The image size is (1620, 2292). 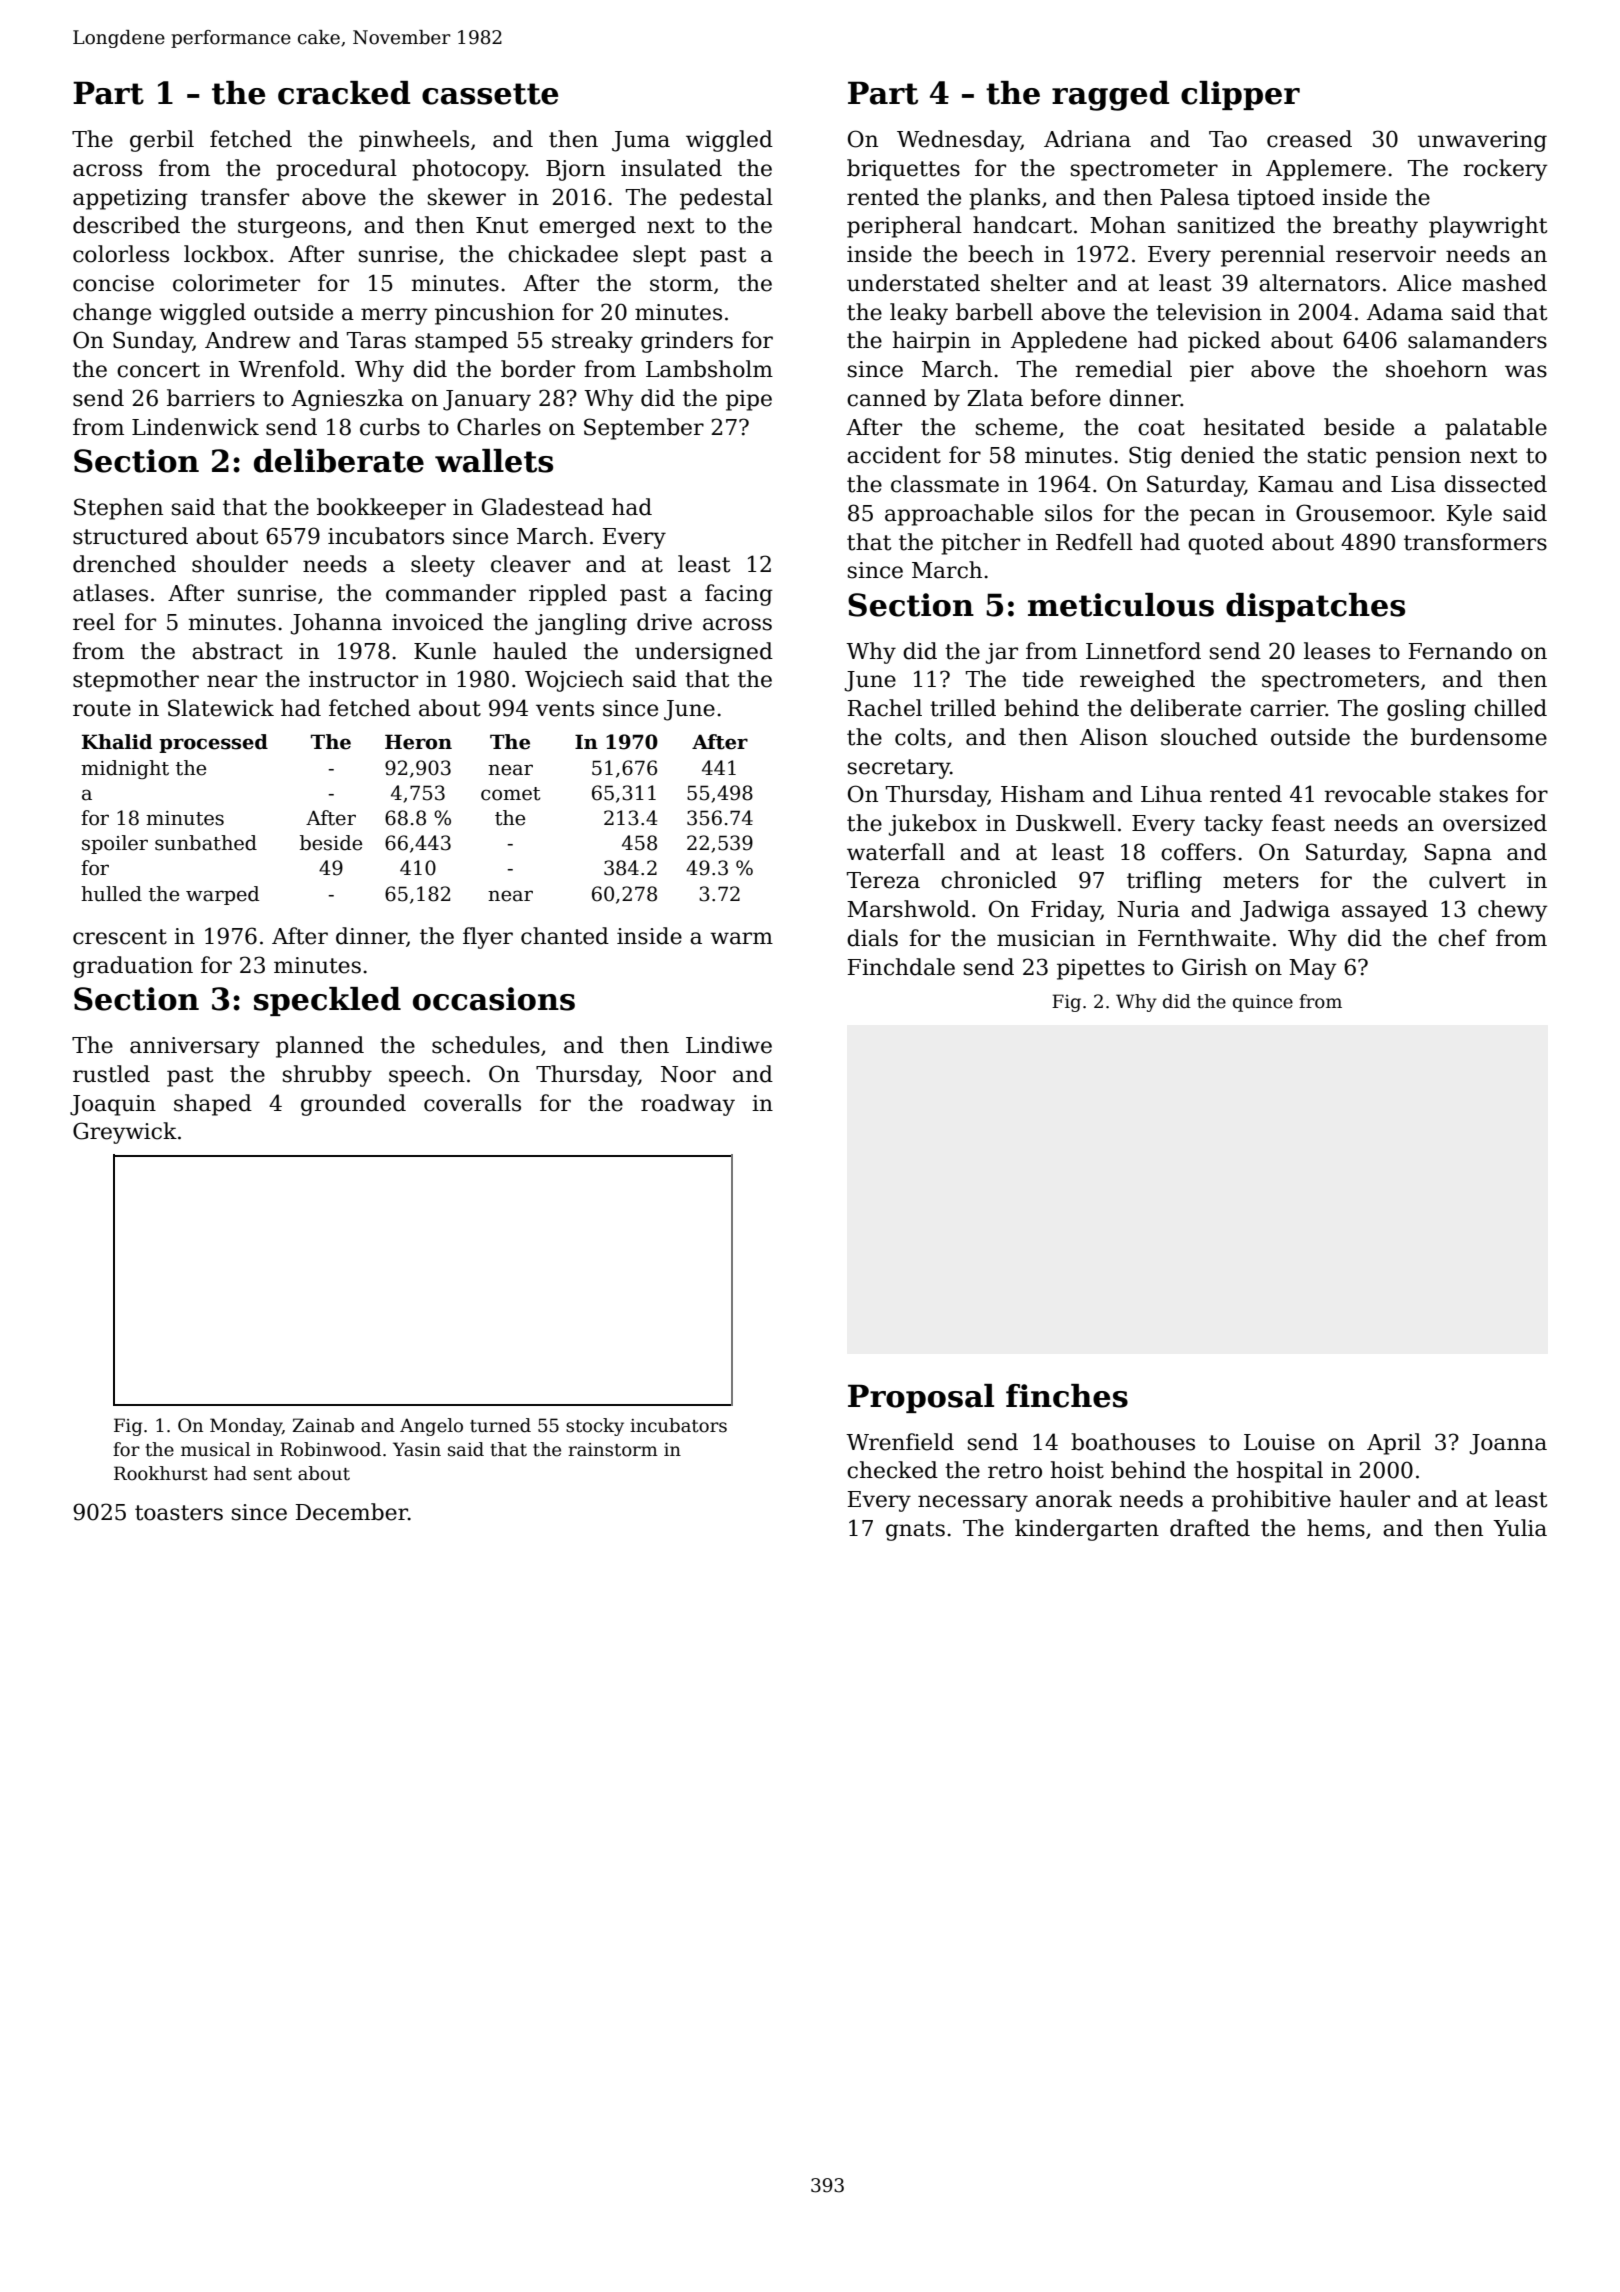 I want to click on appetizing, so click(x=130, y=199).
